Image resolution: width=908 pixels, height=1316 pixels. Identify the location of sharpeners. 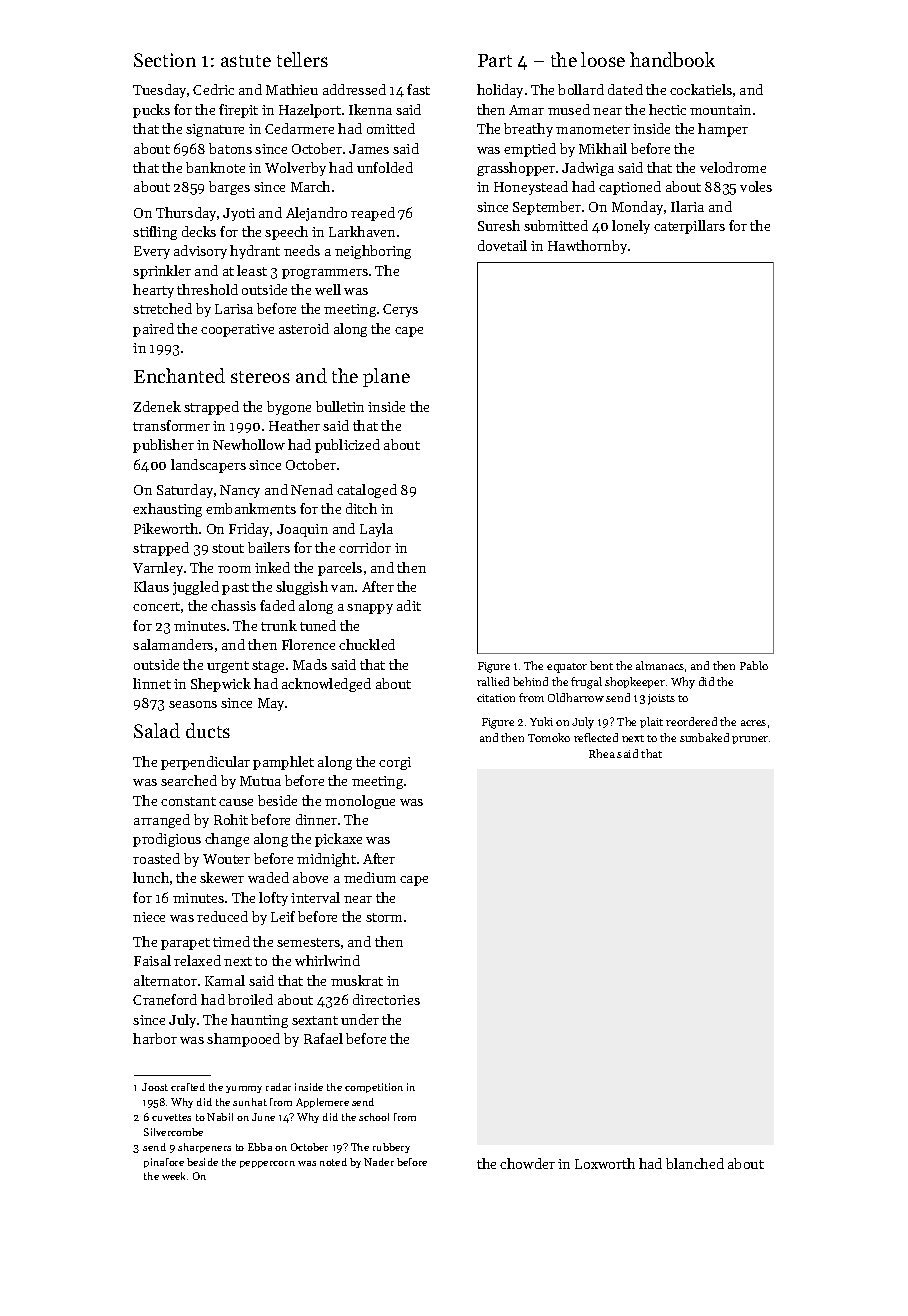
(204, 1148).
